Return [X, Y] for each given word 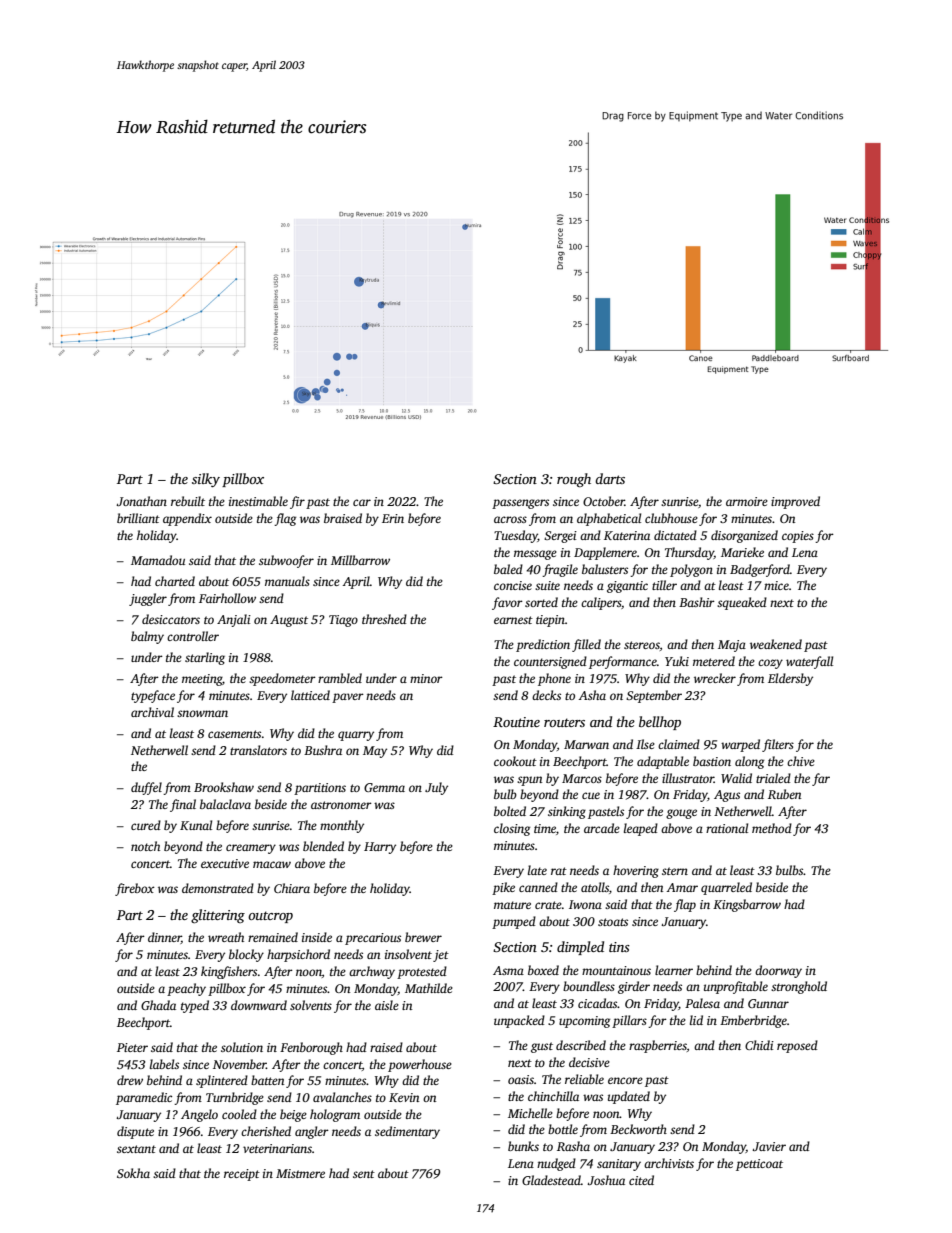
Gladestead [551, 1180]
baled [508, 569]
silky [206, 480]
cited [641, 1180]
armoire [747, 501]
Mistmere [300, 1173]
